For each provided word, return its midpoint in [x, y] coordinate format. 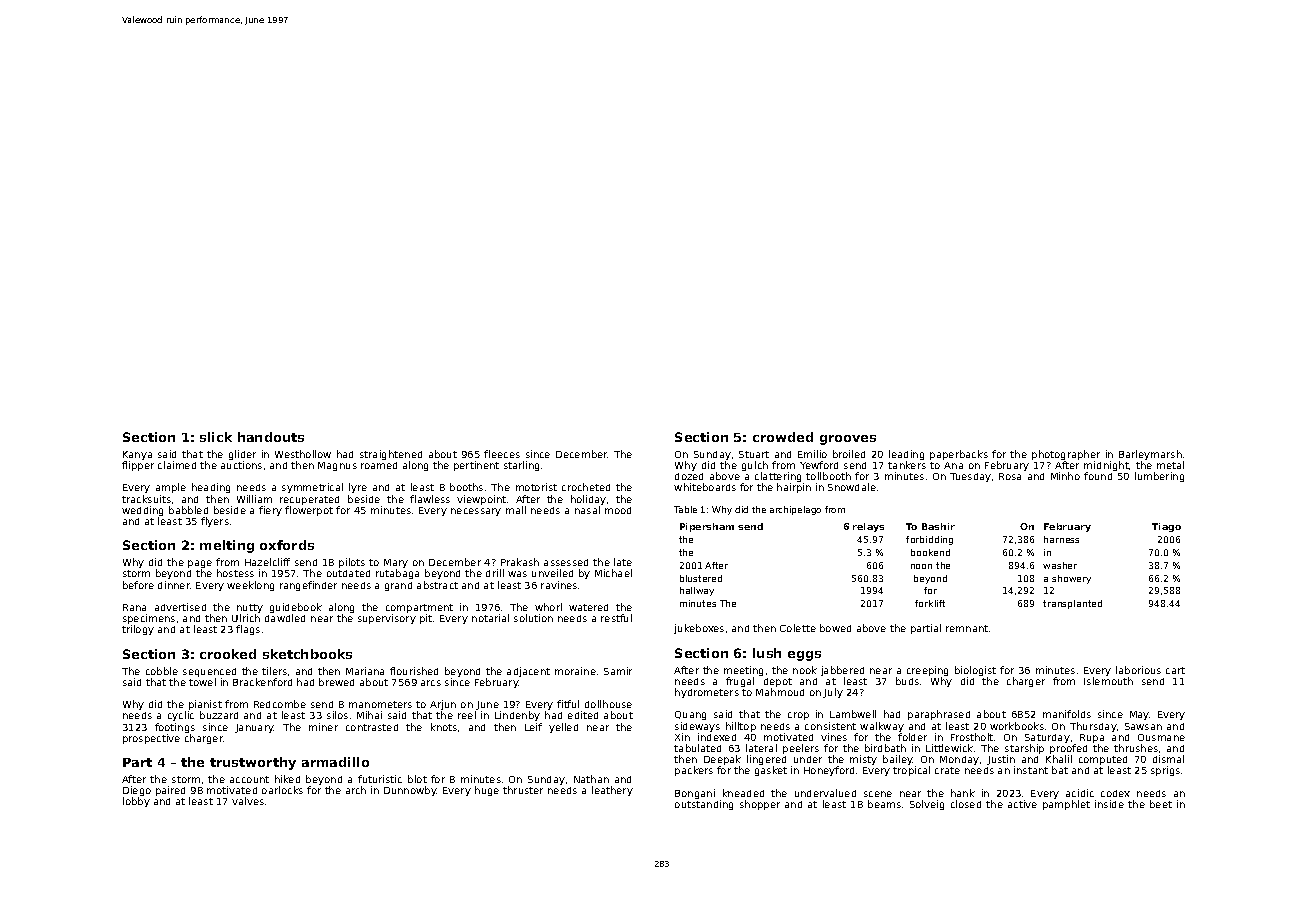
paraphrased [939, 715]
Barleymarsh [1150, 455]
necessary [476, 512]
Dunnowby [410, 791]
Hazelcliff [267, 562]
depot [778, 682]
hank [963, 793]
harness [1061, 539]
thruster [523, 790]
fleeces [502, 454]
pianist [205, 705]
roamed [379, 465]
